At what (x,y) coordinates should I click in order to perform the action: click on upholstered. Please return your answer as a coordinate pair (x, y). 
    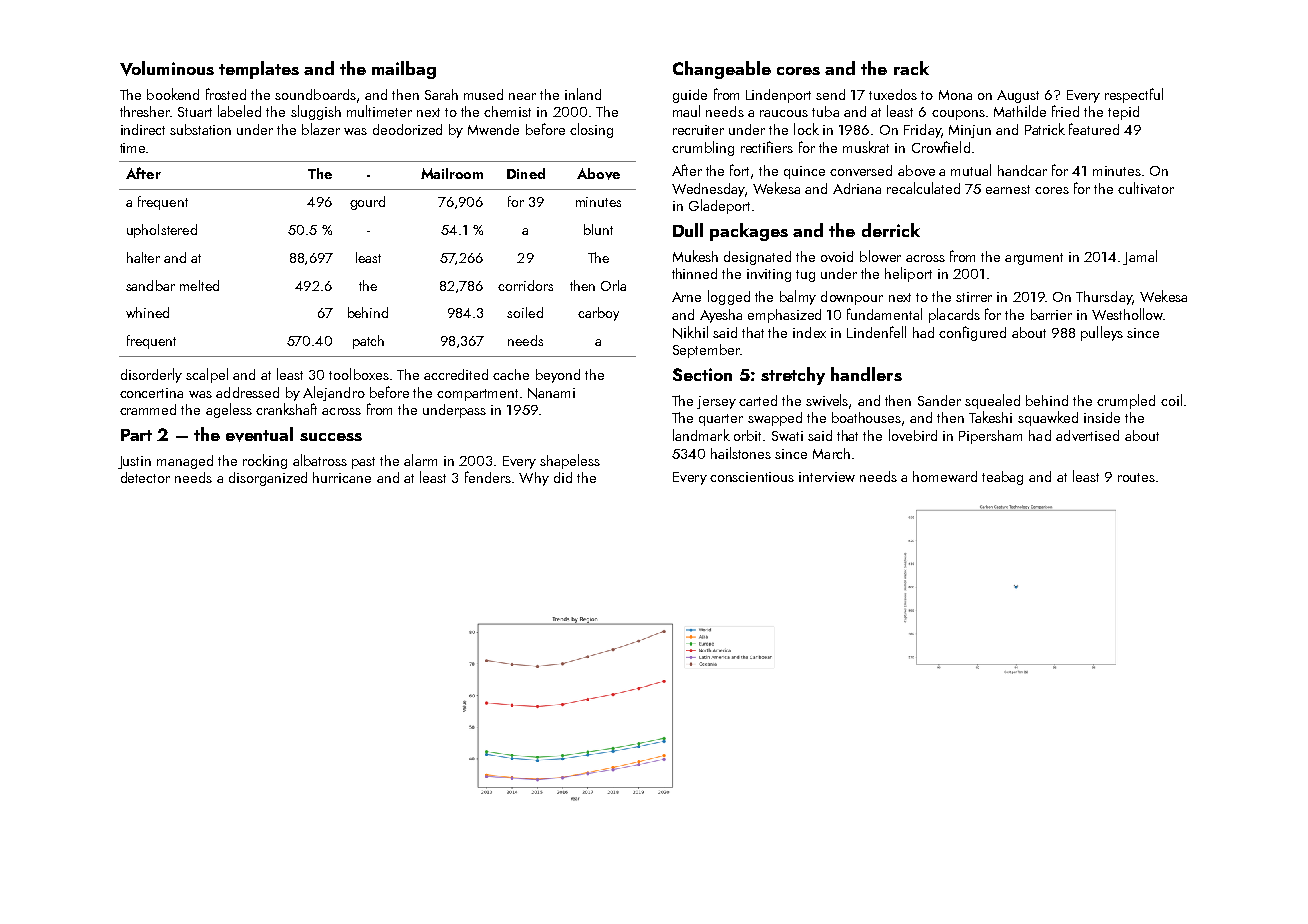
    Looking at the image, I should click on (162, 231).
